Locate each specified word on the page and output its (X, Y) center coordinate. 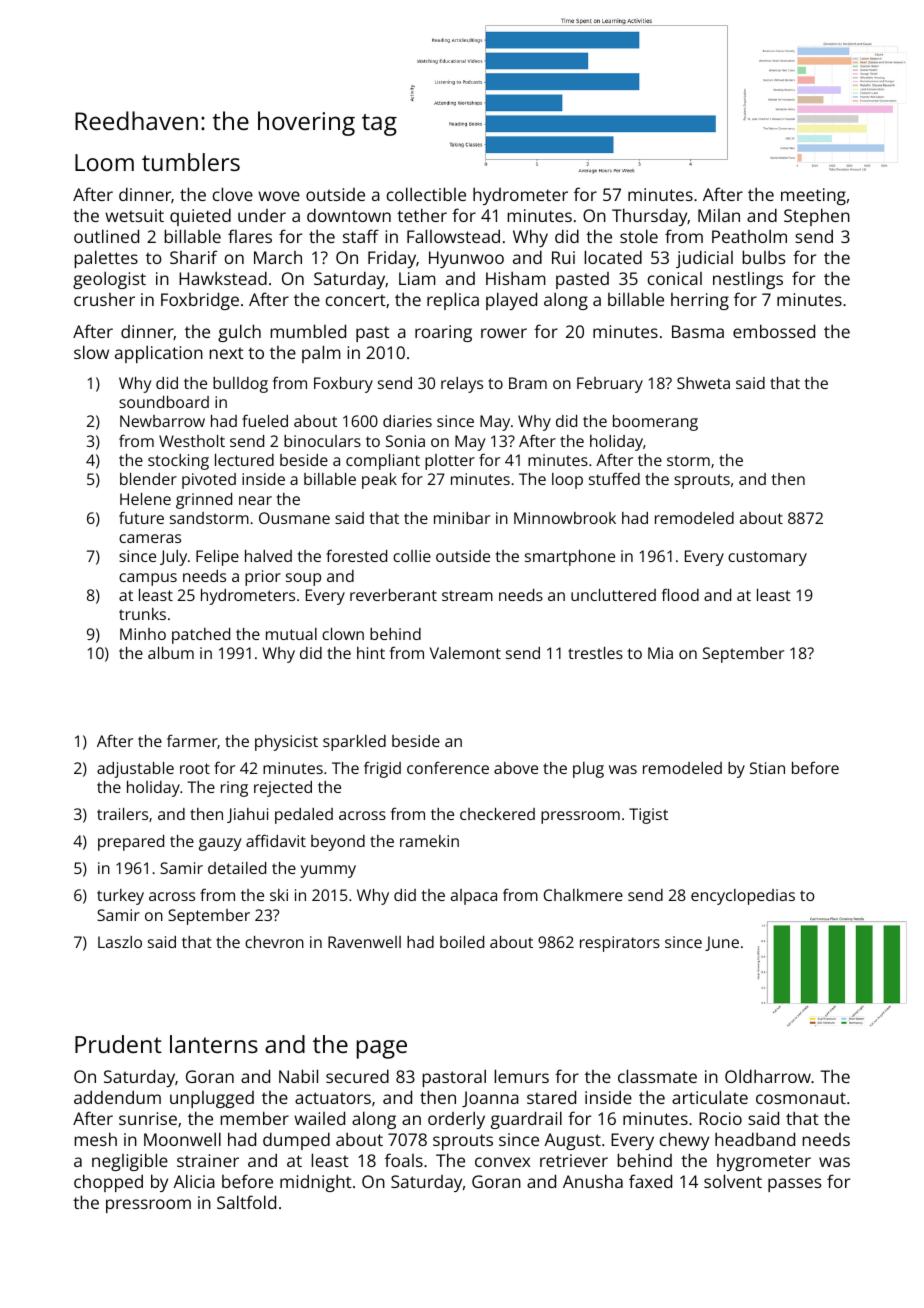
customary (767, 558)
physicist (286, 743)
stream (467, 595)
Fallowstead (453, 236)
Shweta (703, 383)
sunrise (148, 1118)
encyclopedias (743, 897)
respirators (620, 944)
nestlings (748, 280)
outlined (106, 236)
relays (462, 385)
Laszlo (120, 942)
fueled (265, 420)
